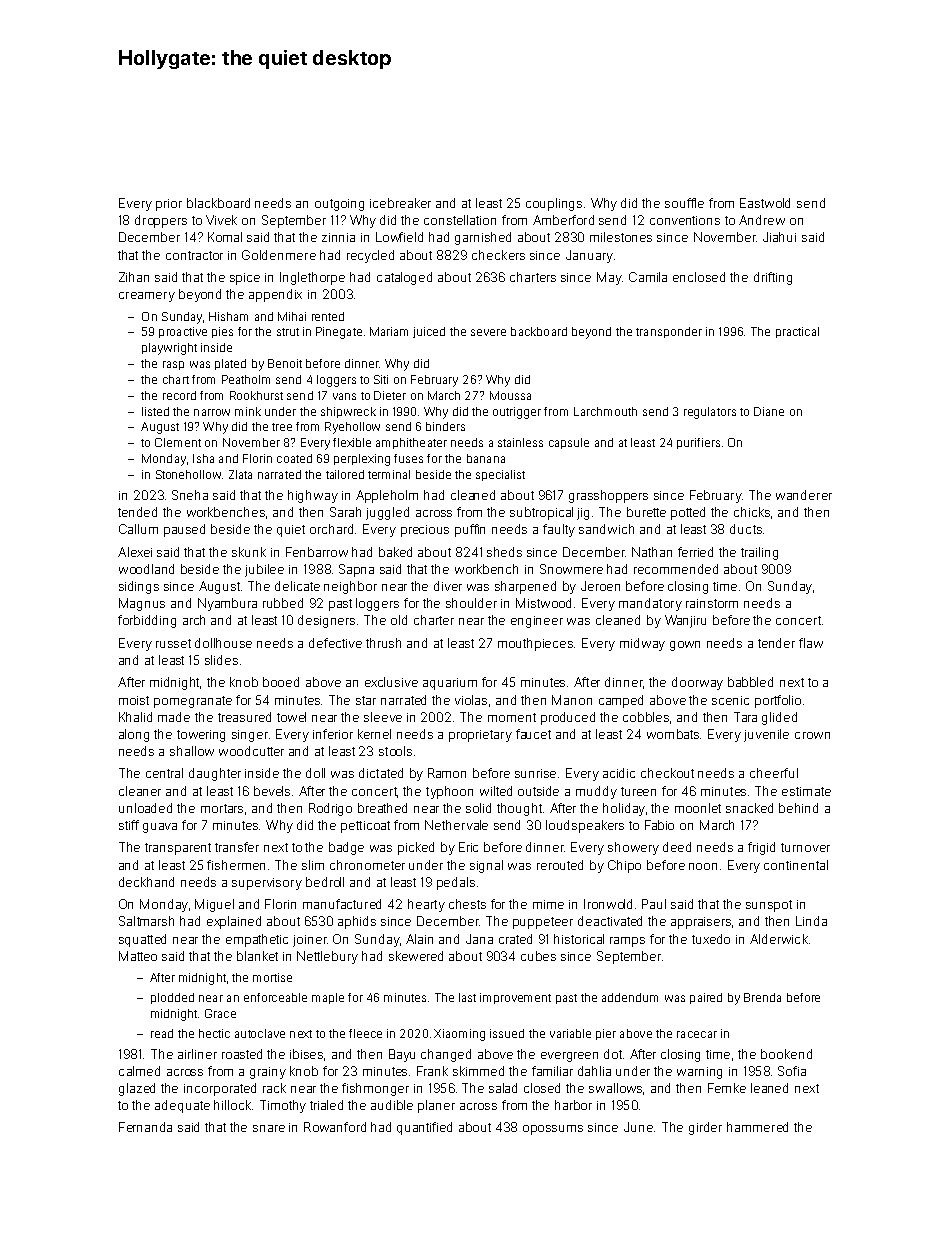 The width and height of the screenshot is (952, 1233). Describe the element at coordinates (806, 791) in the screenshot. I see `estimate` at that location.
